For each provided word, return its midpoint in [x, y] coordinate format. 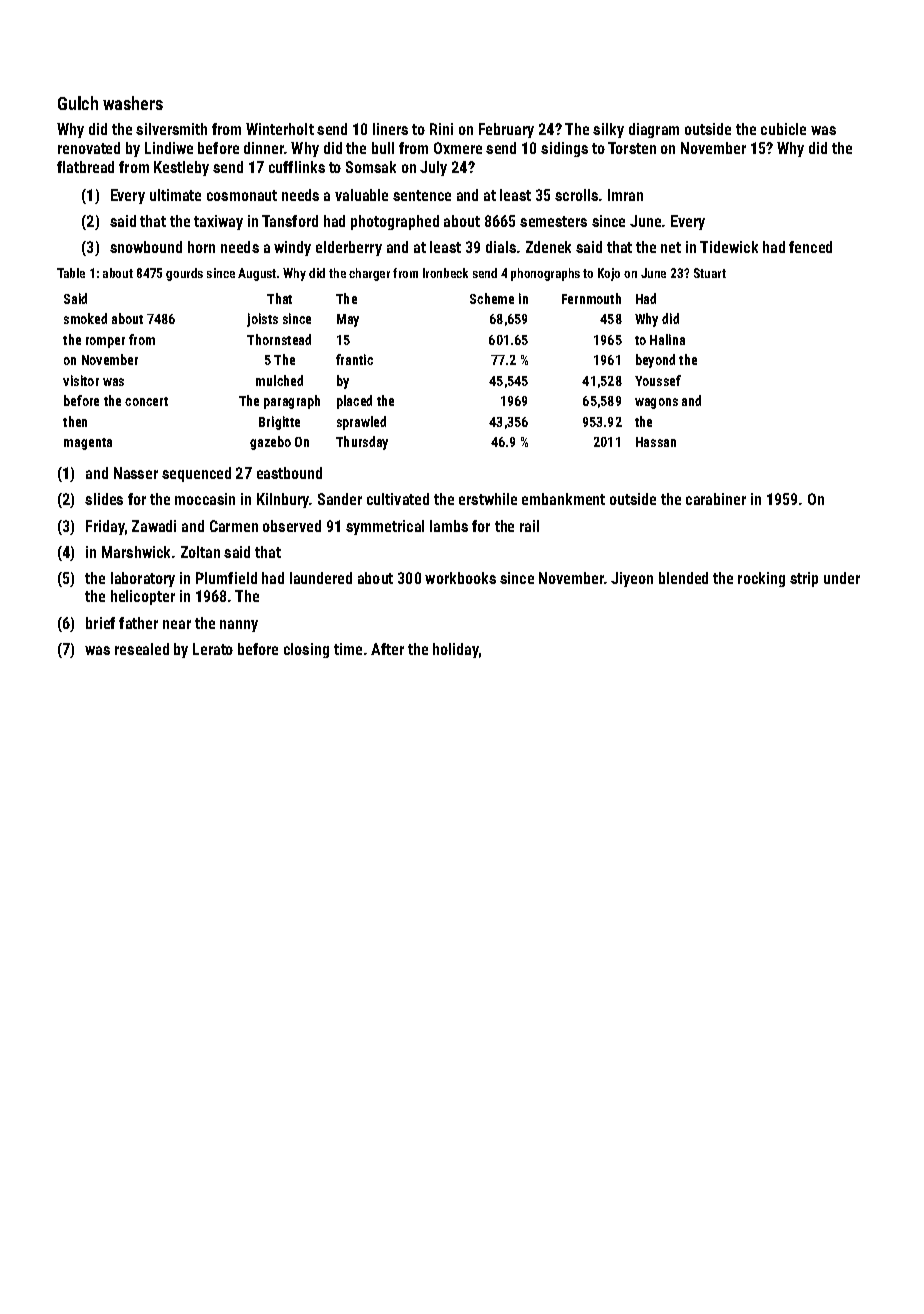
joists [262, 320]
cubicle [783, 129]
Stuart [710, 273]
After [387, 649]
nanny [239, 626]
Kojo [609, 274]
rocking [761, 579]
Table [71, 273]
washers [133, 103]
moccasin [205, 499]
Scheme [492, 298]
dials [501, 247]
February [506, 130]
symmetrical [385, 527]
